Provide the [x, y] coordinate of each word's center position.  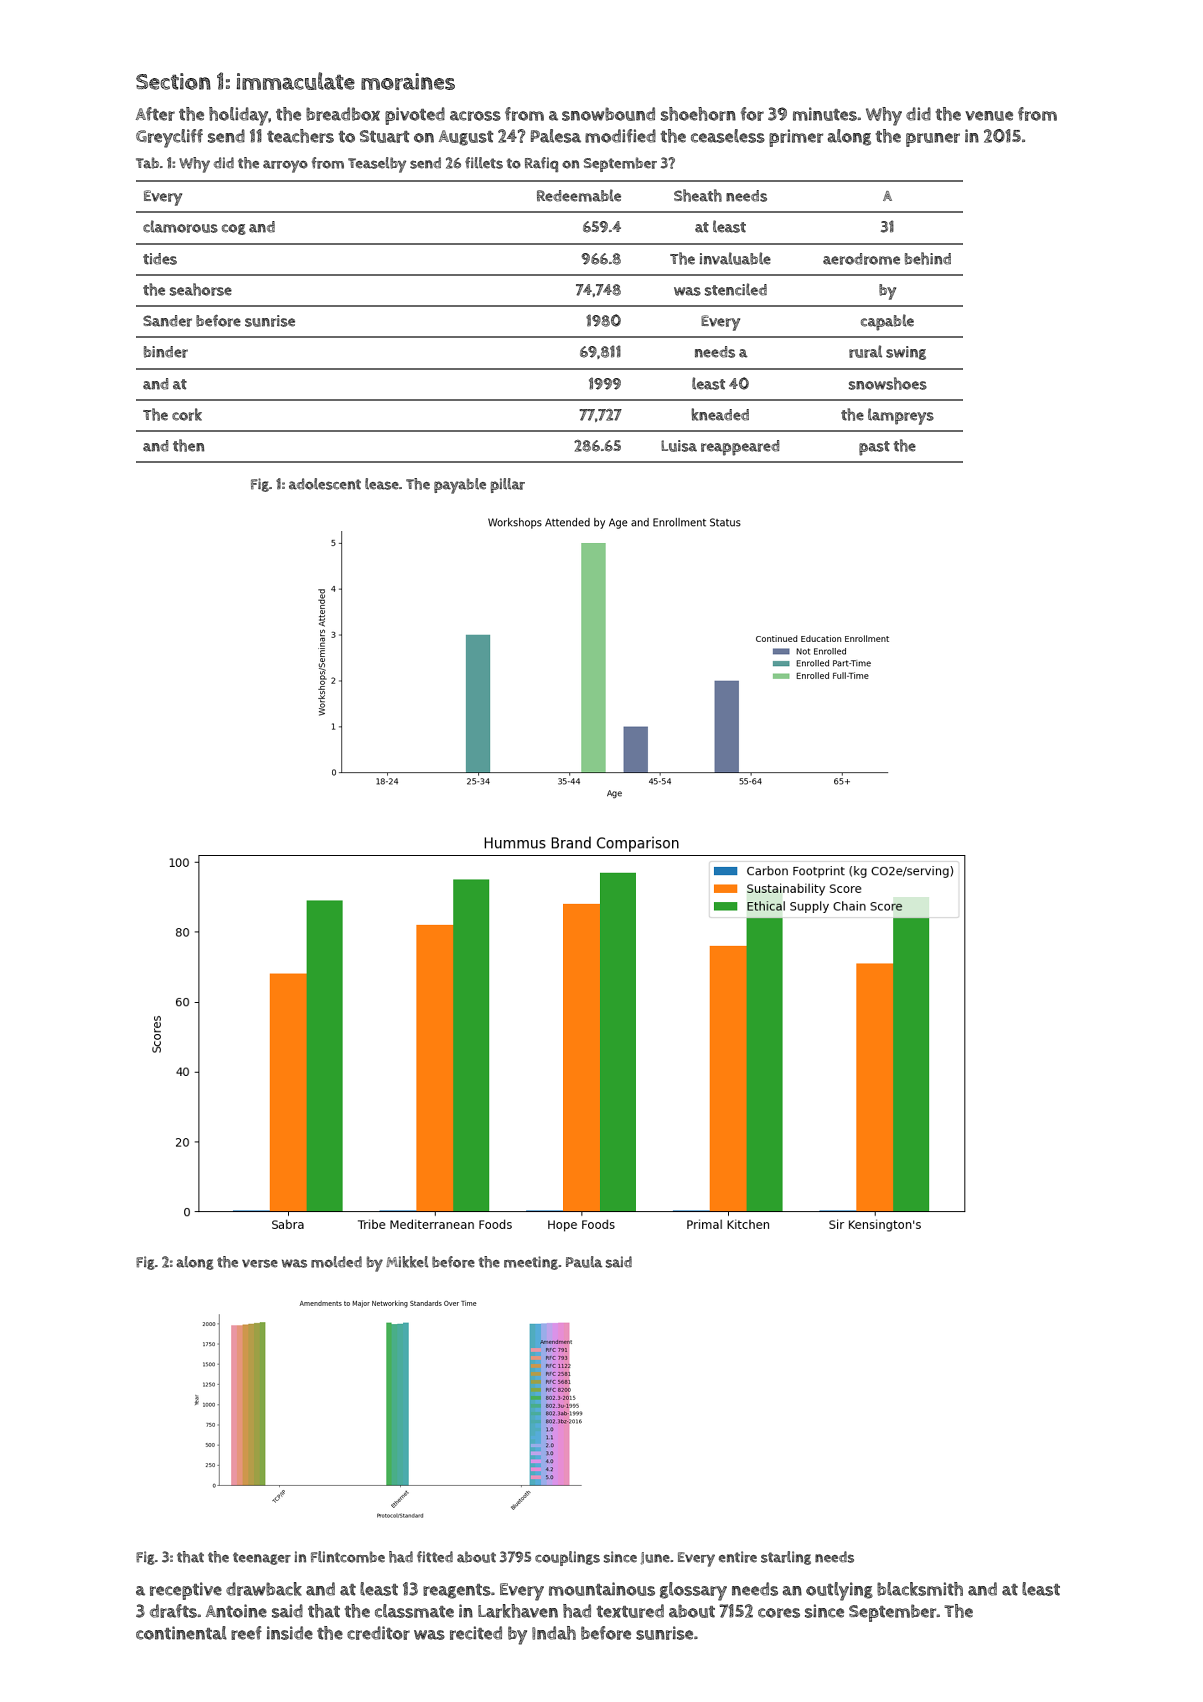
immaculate [296, 81]
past [874, 448]
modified [620, 136]
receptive [186, 1591]
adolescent [325, 484]
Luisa [679, 446]
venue [989, 116]
